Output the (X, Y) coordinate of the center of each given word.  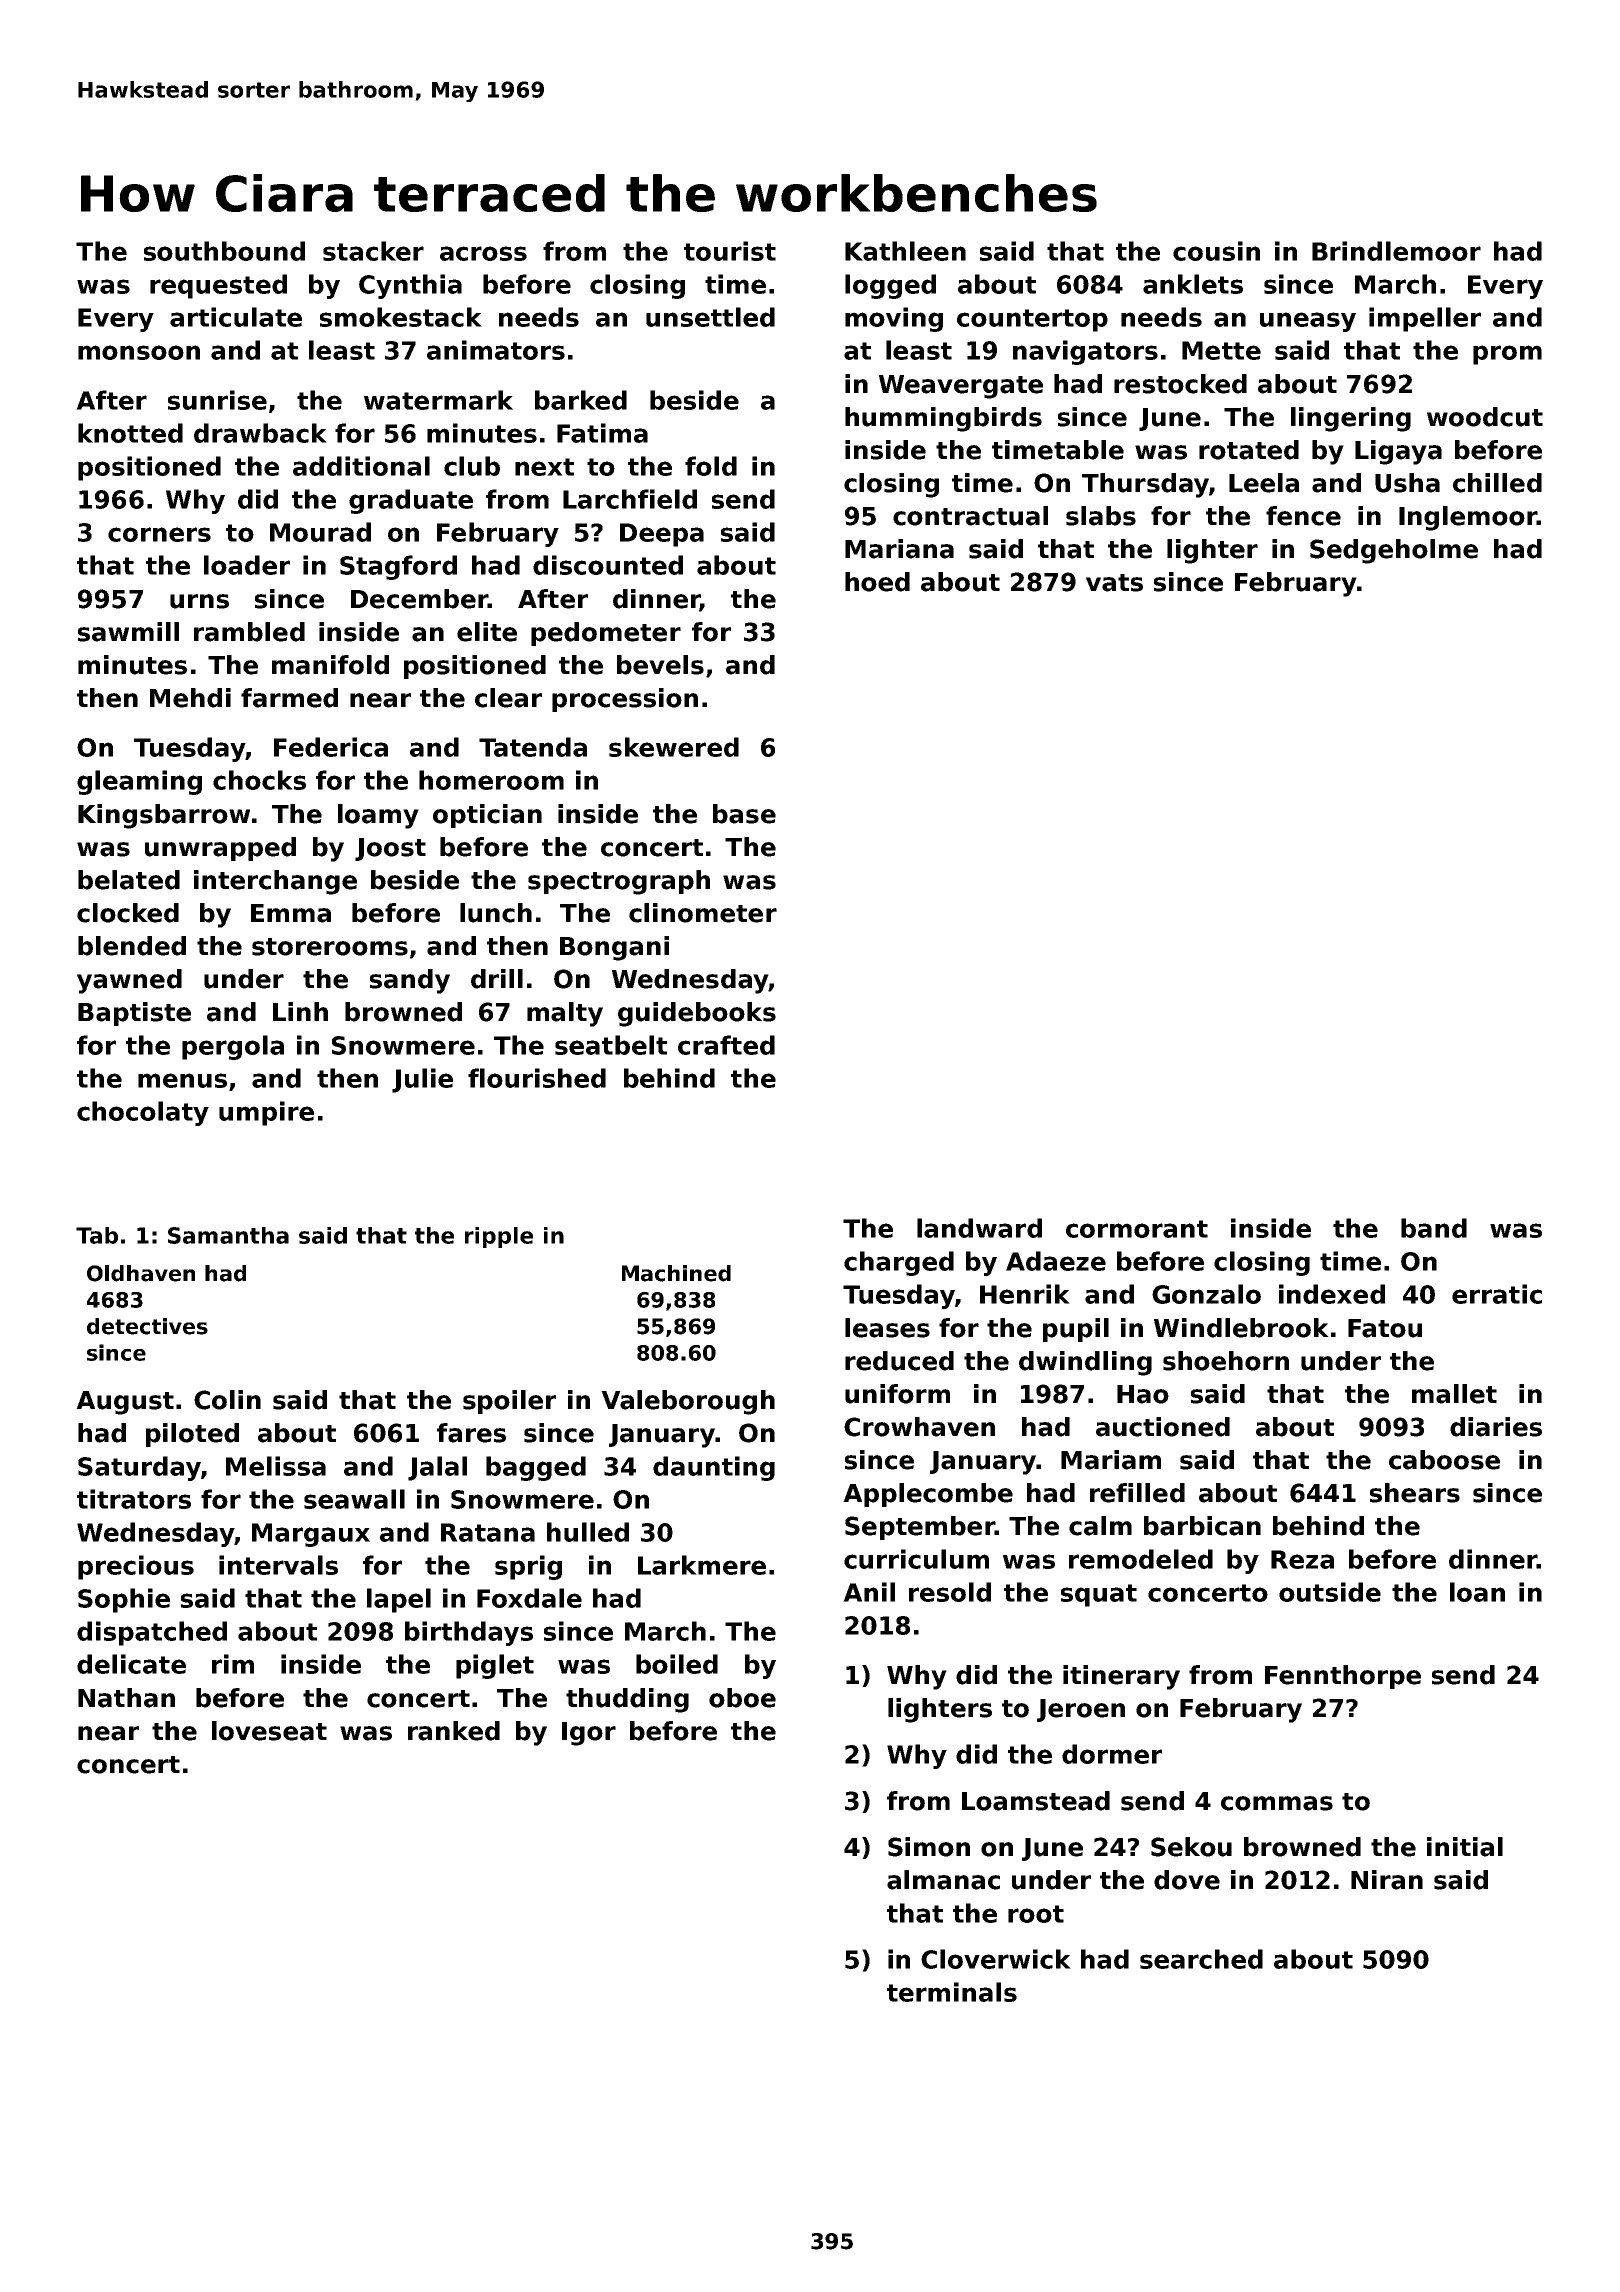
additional (361, 466)
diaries (1496, 1427)
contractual (970, 516)
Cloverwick (996, 1959)
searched (1201, 1959)
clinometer (703, 913)
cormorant (1137, 1229)
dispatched (152, 1633)
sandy (410, 981)
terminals (952, 1992)
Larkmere (702, 1565)
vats (1114, 583)
